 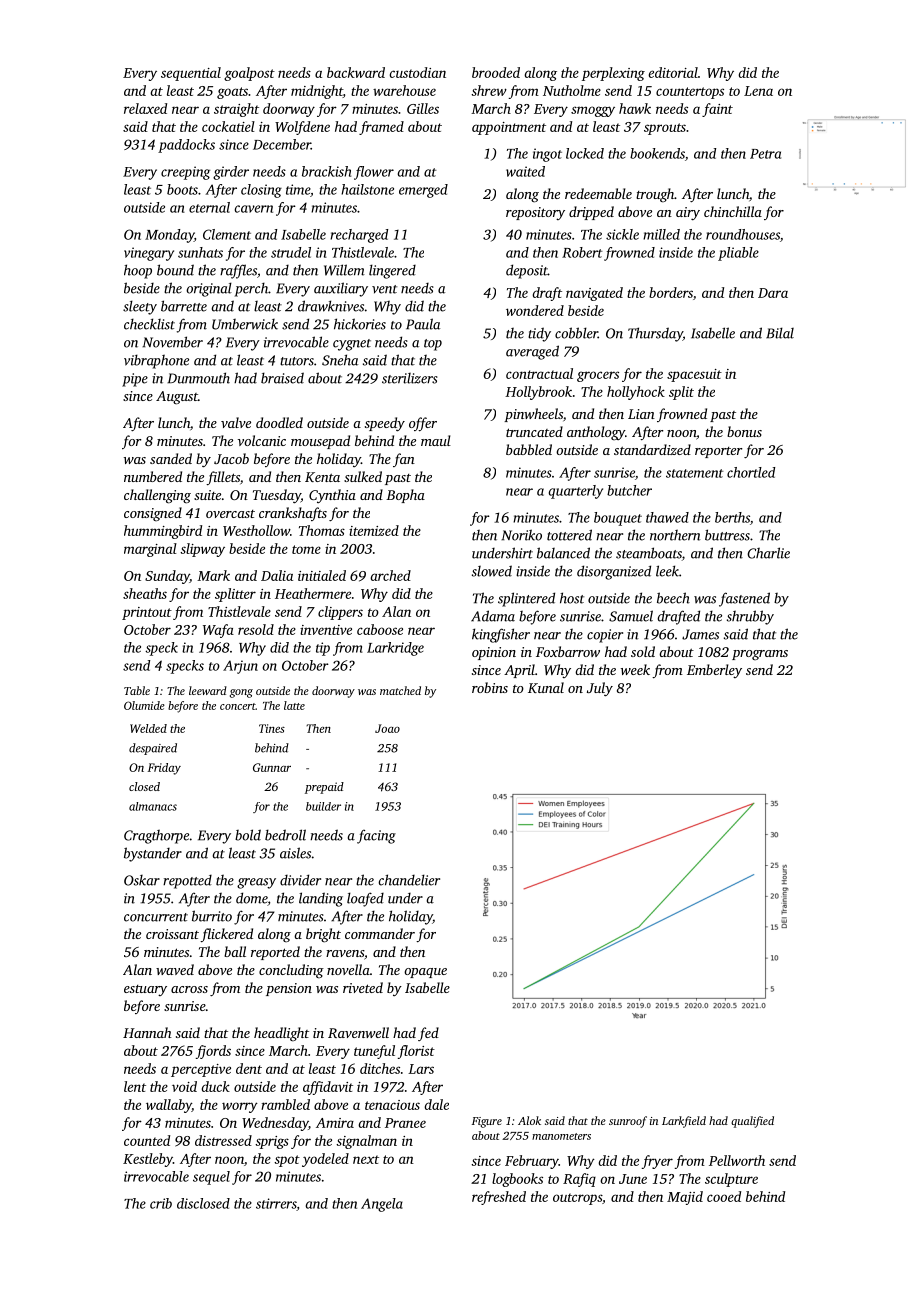 I want to click on custodian, so click(x=418, y=72).
